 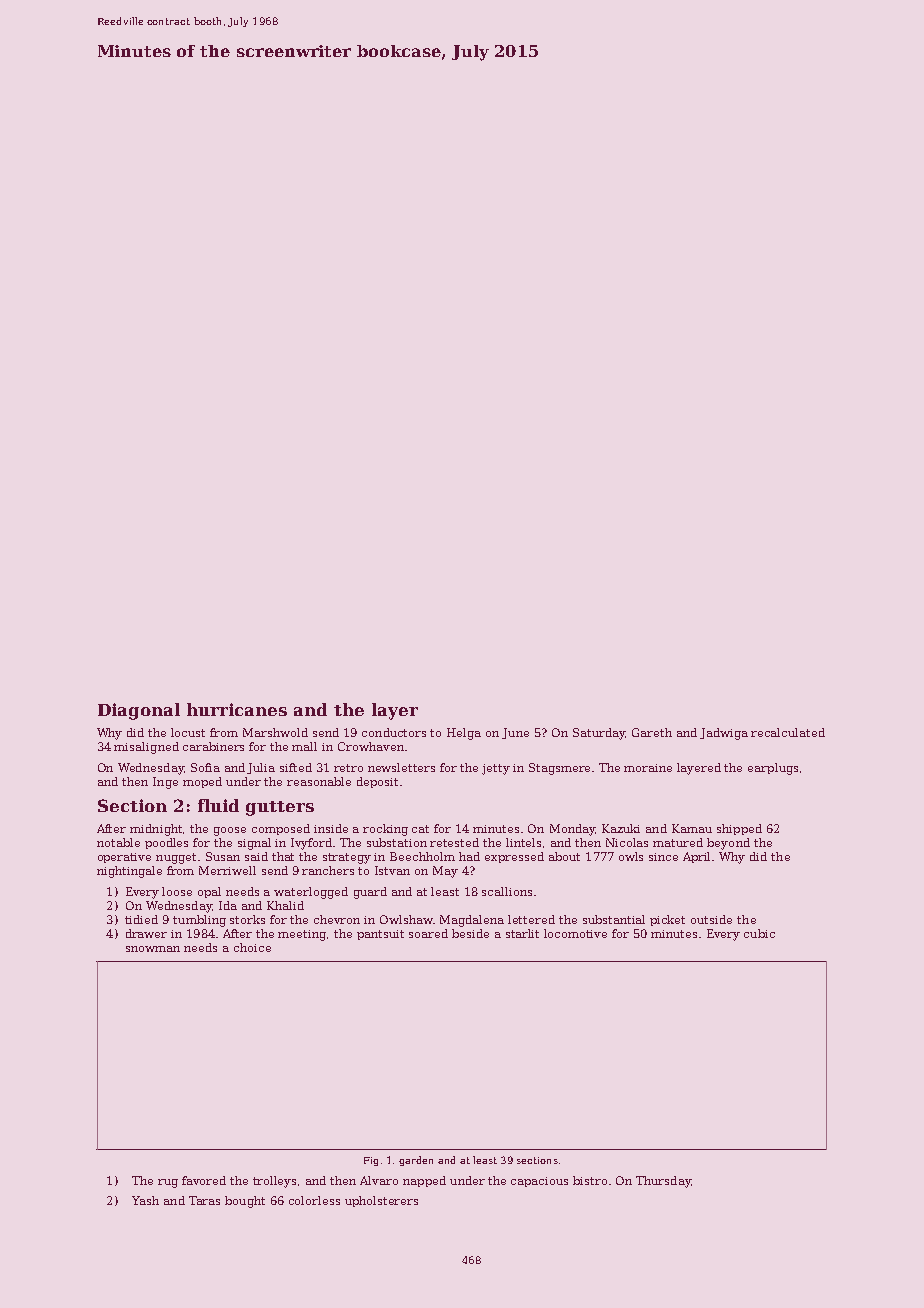 I want to click on earplugs, so click(x=773, y=769).
